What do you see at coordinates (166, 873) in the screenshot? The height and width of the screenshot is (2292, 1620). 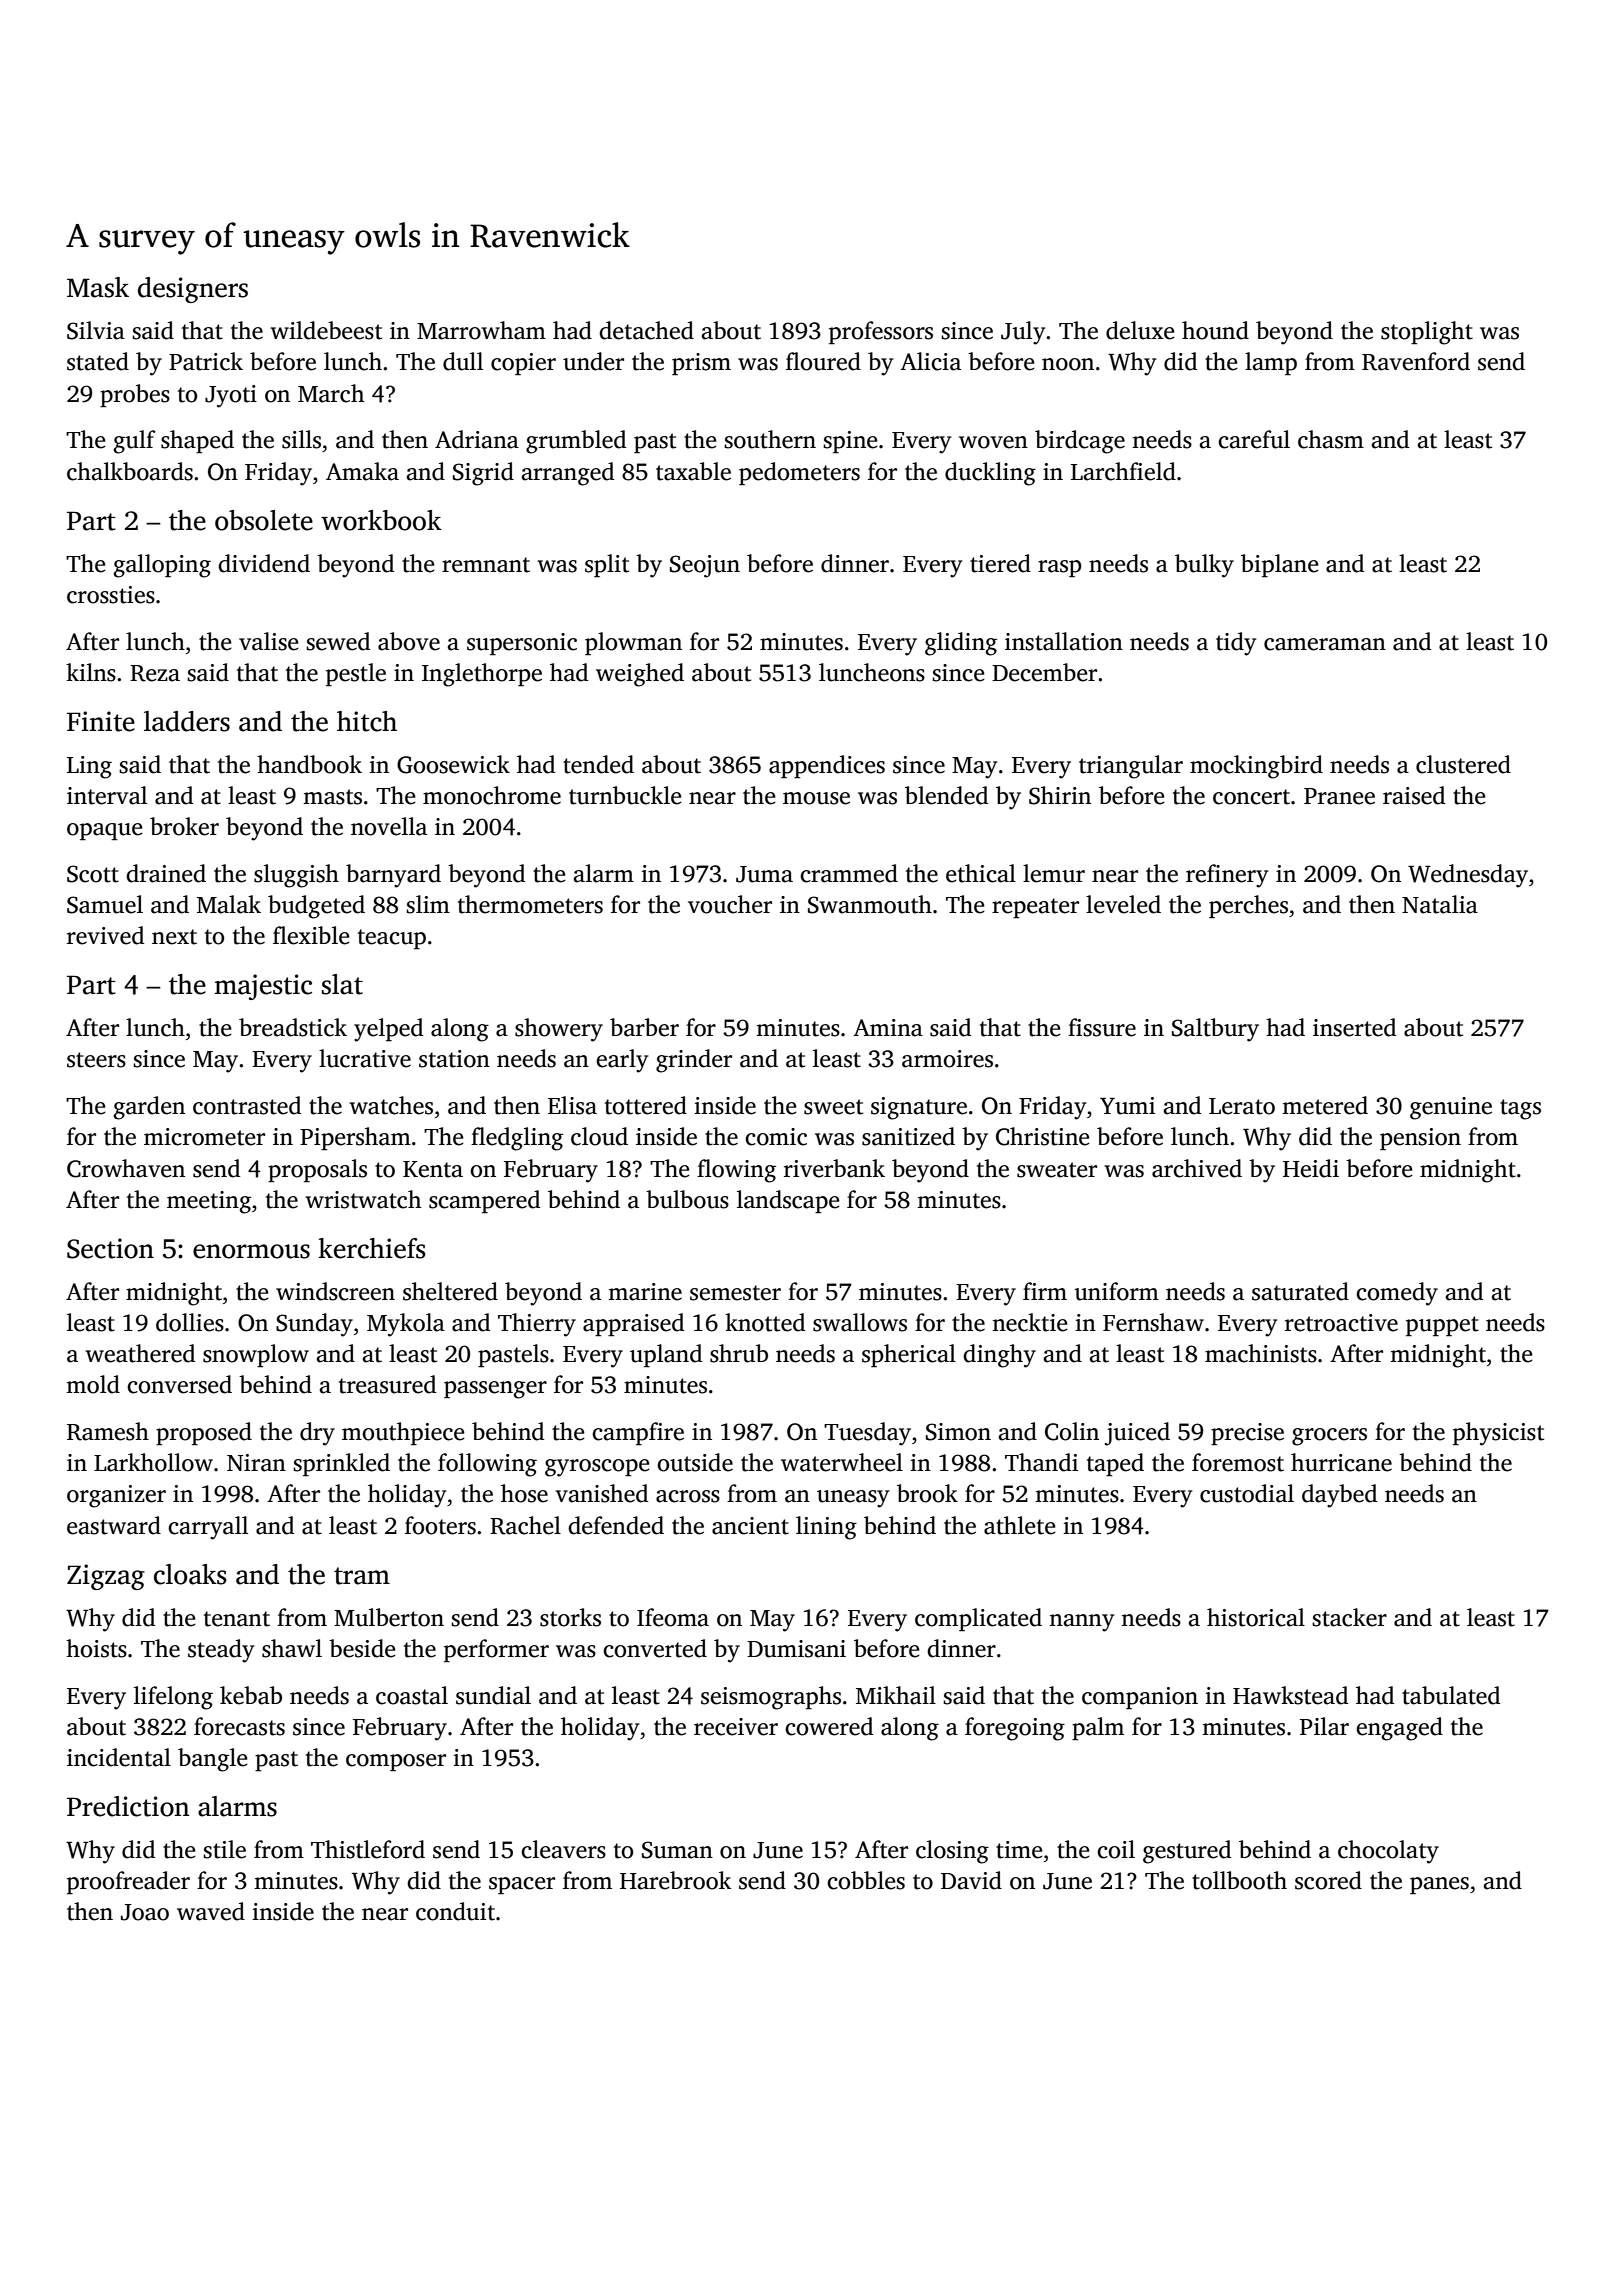 I see `drained` at bounding box center [166, 873].
